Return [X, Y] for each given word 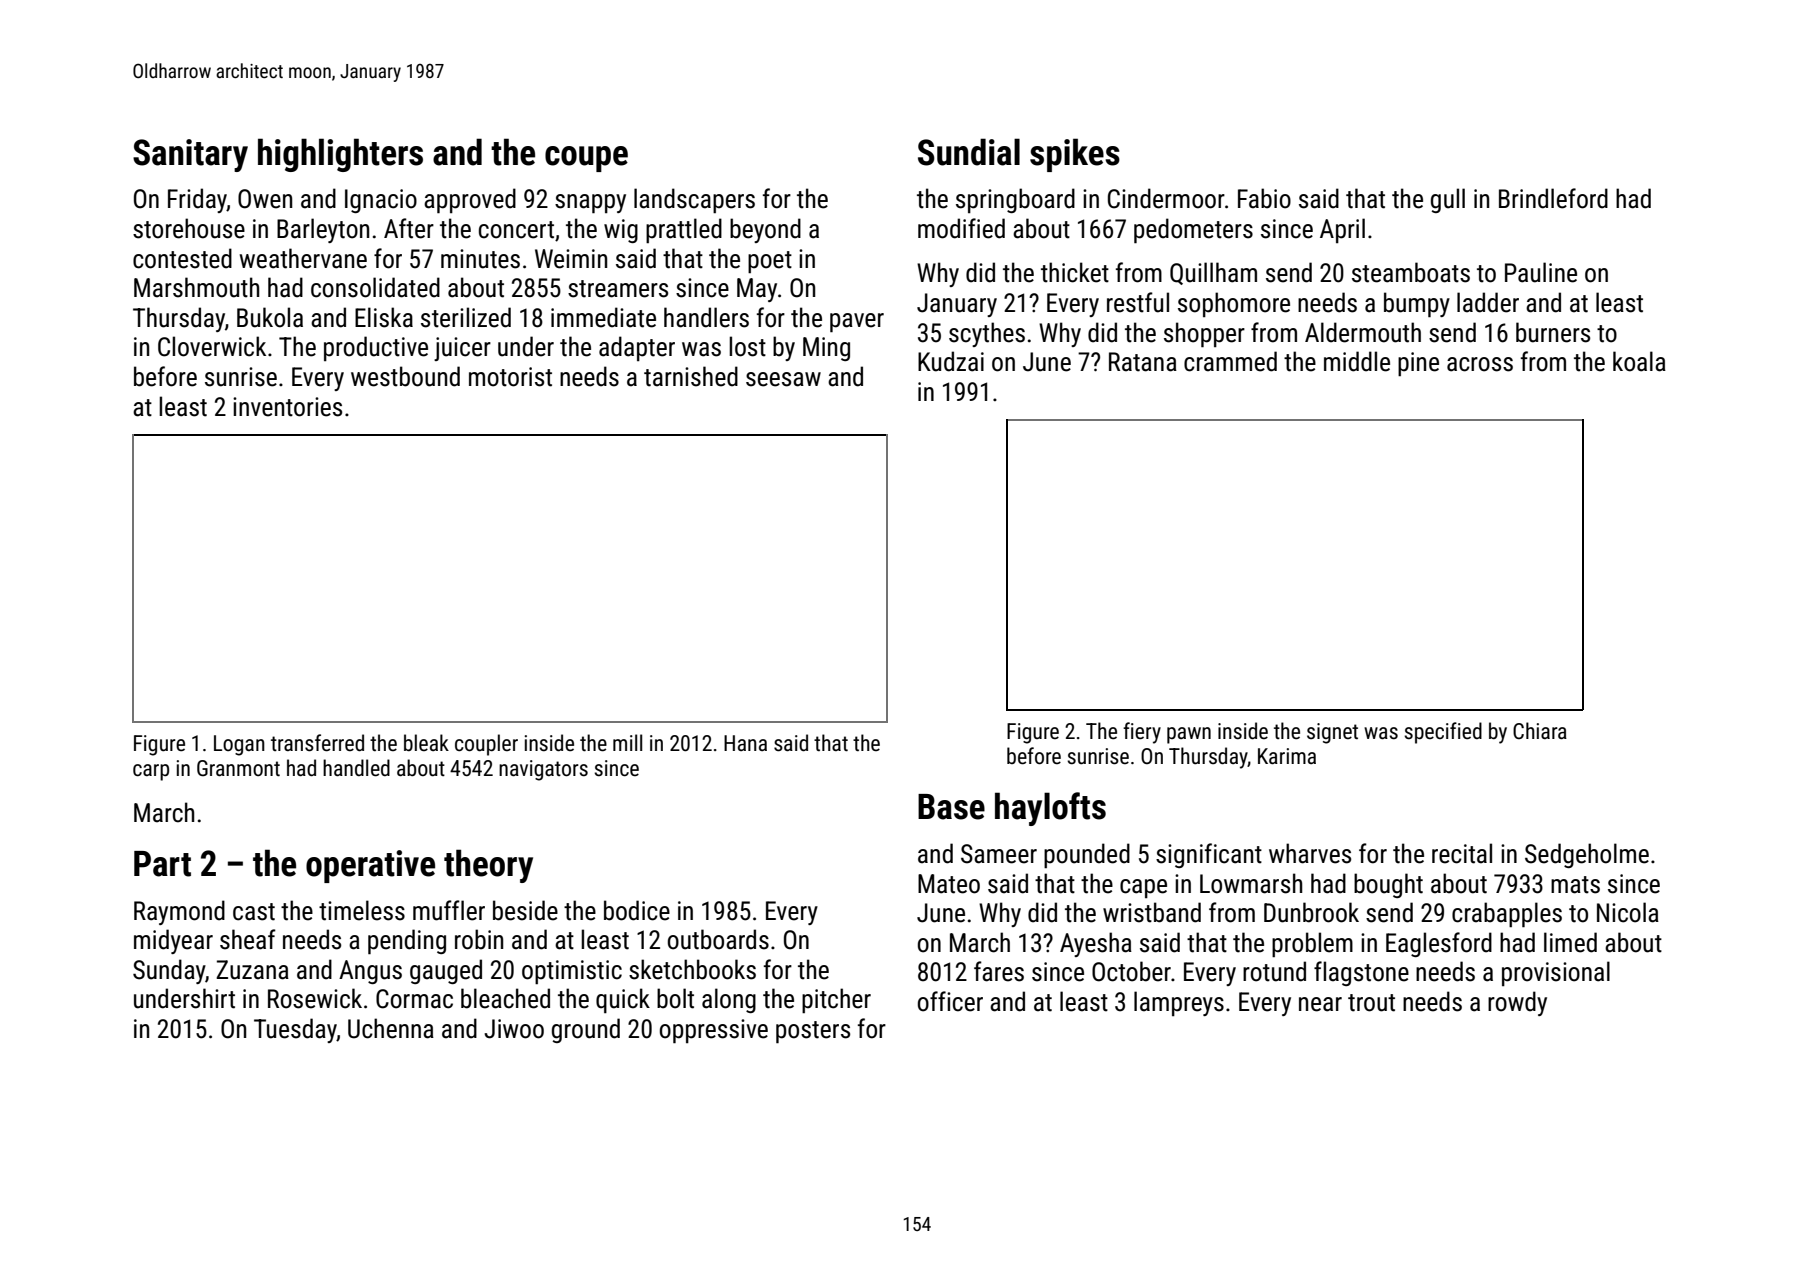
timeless [362, 910]
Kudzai [951, 361]
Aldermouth [1363, 332]
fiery [1142, 733]
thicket [1075, 272]
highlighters [340, 155]
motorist [510, 377]
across [1480, 364]
